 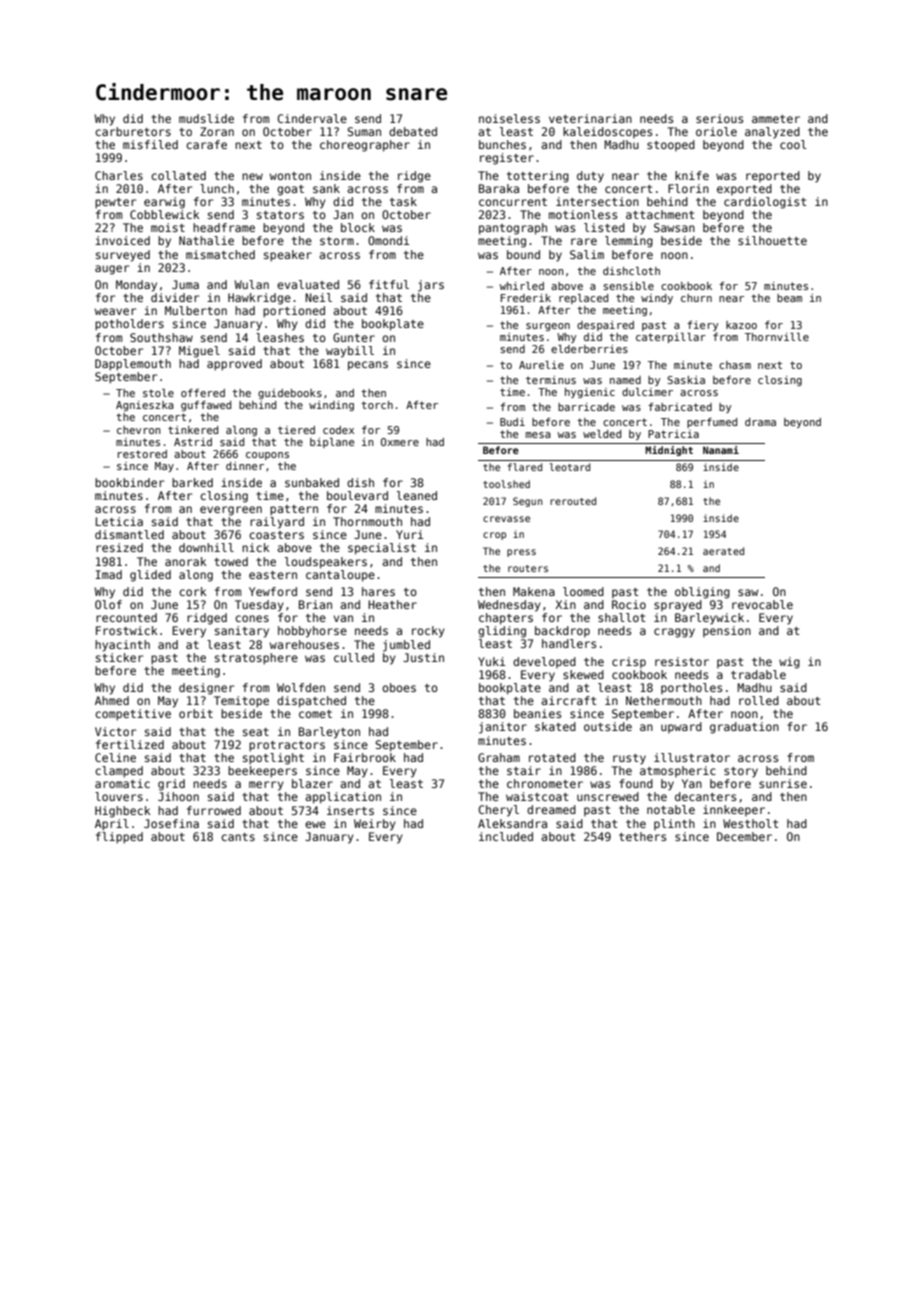 I want to click on boulevard, so click(x=357, y=495).
